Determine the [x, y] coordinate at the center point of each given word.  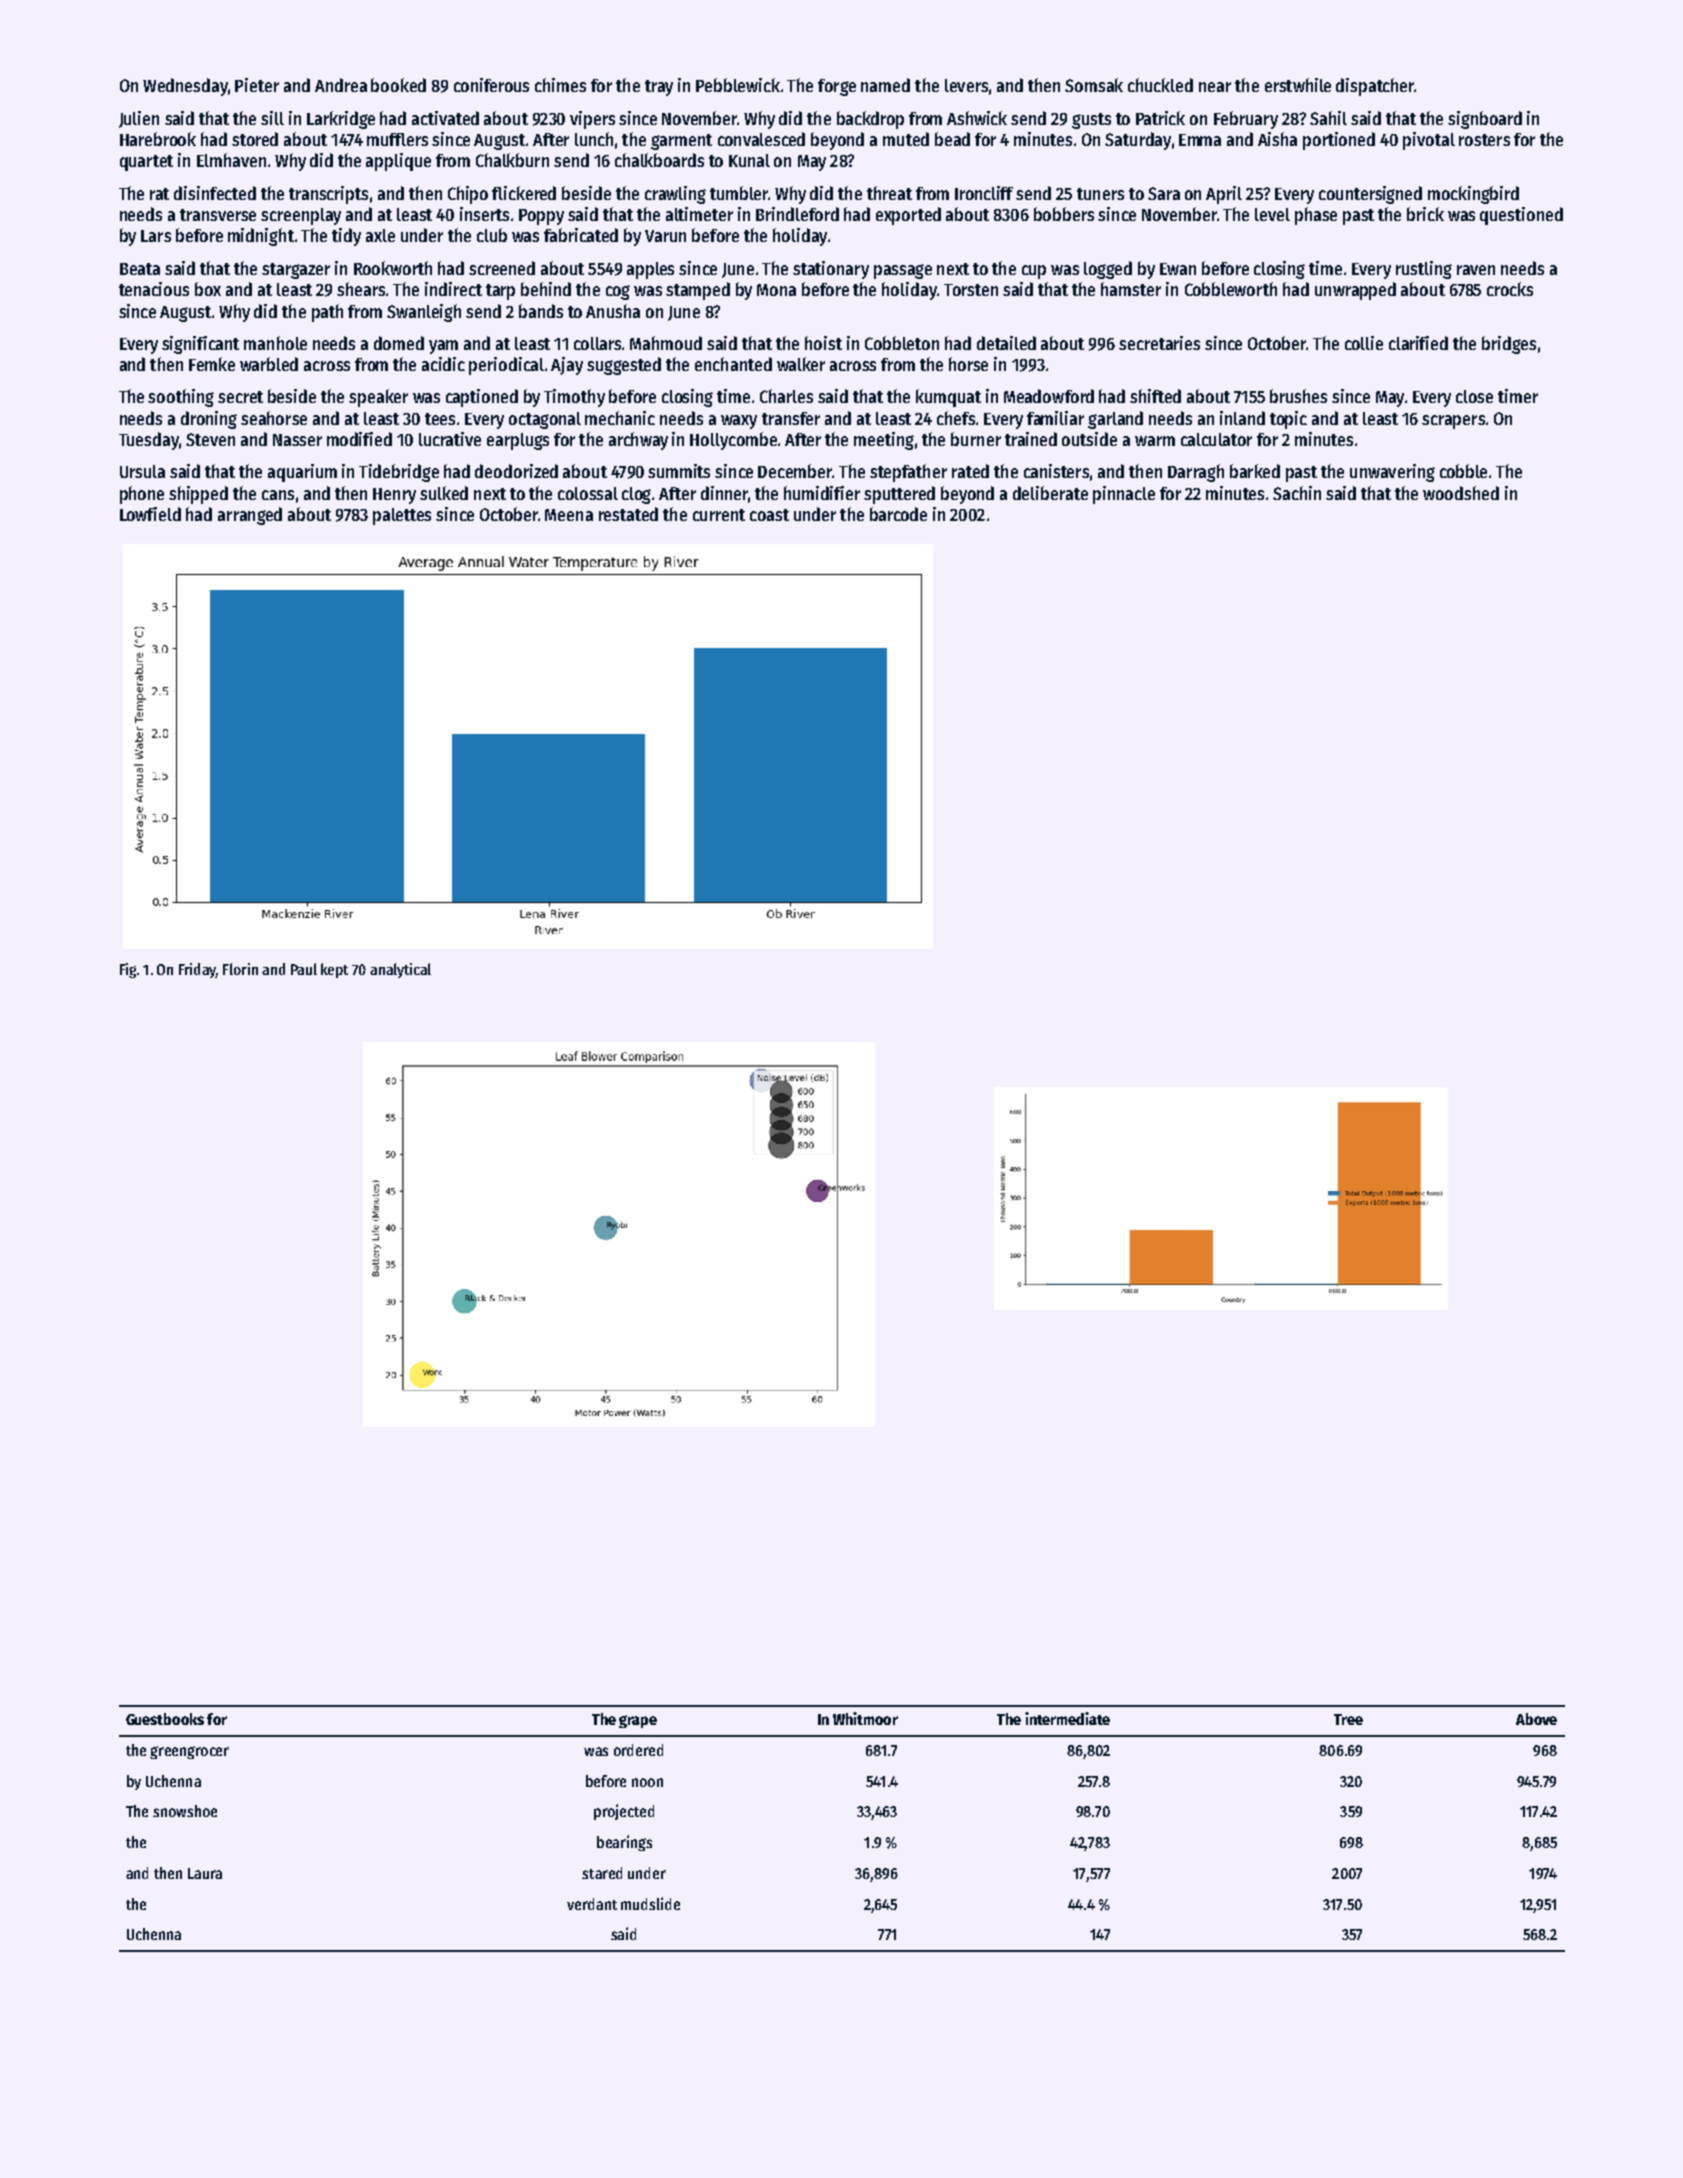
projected [624, 1812]
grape [638, 1721]
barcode [898, 514]
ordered [638, 1750]
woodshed [1461, 493]
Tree [1348, 1719]
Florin [240, 969]
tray [659, 88]
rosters [1484, 140]
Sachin [1297, 493]
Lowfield [150, 514]
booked [398, 85]
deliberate [1050, 493]
